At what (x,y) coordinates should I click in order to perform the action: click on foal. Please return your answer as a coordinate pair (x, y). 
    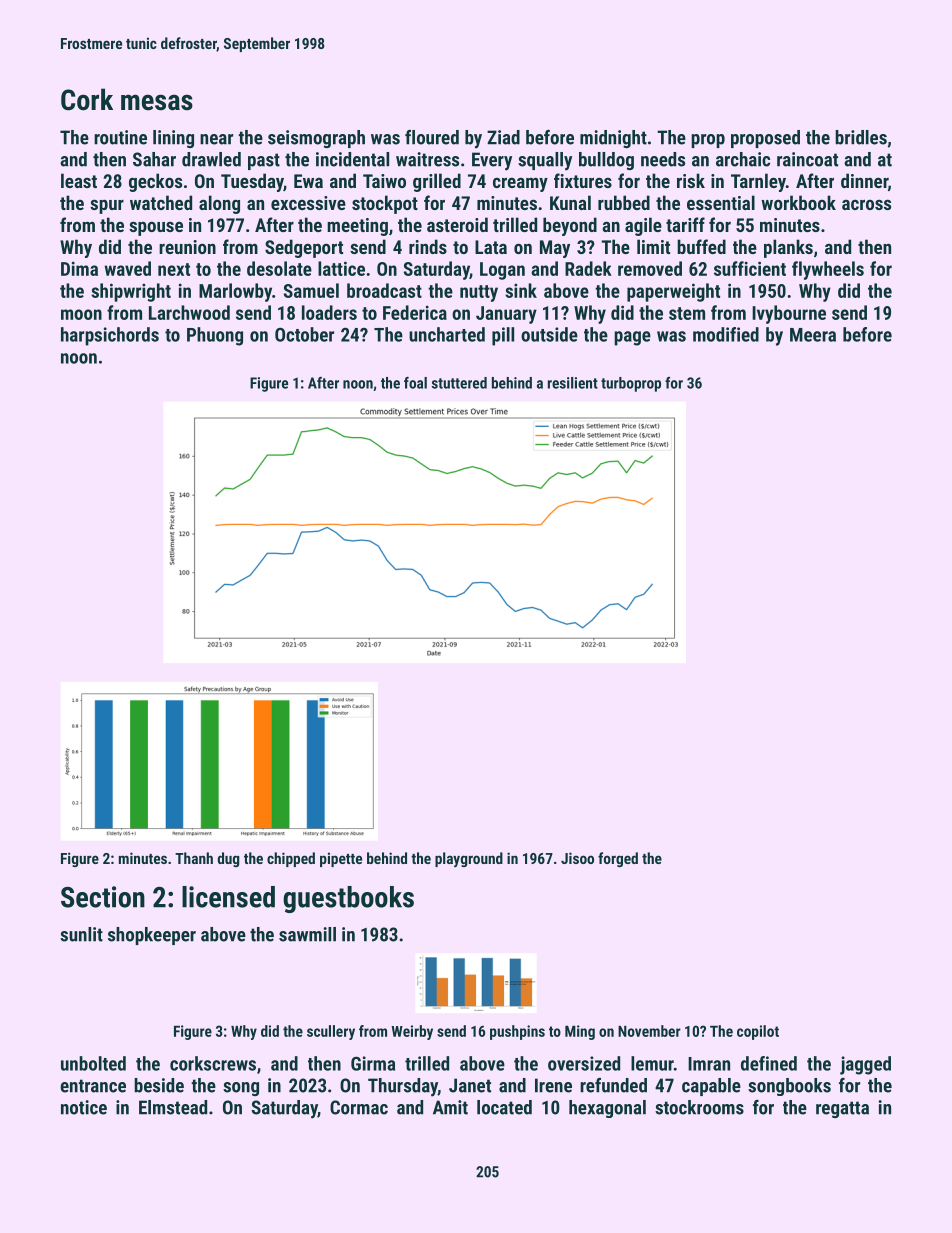
    Looking at the image, I should click on (415, 383).
